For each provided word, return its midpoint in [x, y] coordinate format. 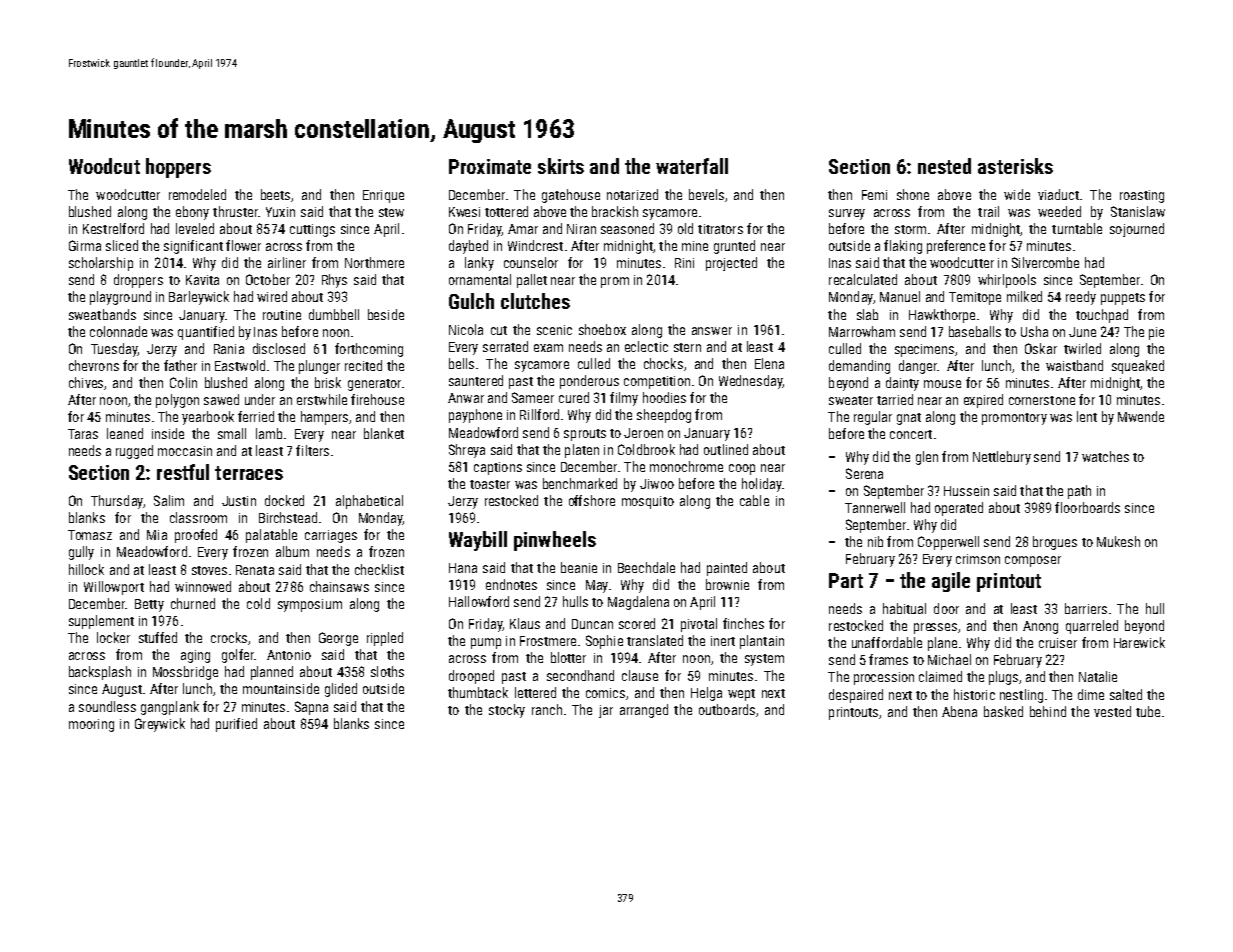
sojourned [1137, 230]
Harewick [1139, 642]
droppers [138, 281]
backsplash [100, 673]
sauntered [476, 380]
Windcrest [535, 245]
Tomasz [90, 535]
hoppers [178, 168]
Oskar [1041, 348]
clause [640, 675]
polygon [177, 401]
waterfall [692, 166]
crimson [978, 559]
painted [727, 569]
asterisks [1015, 166]
